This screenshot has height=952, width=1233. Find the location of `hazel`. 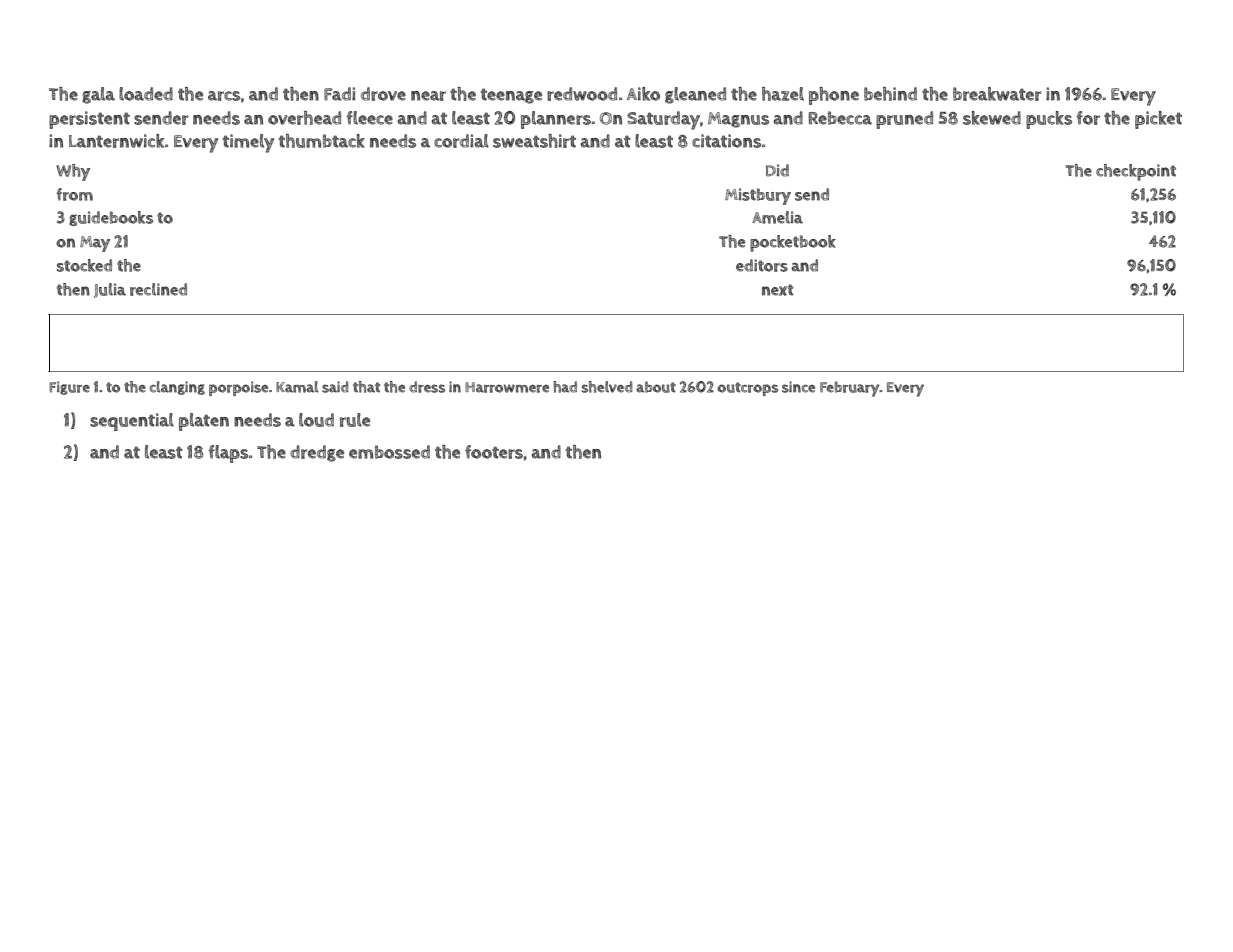

hazel is located at coordinates (783, 94).
